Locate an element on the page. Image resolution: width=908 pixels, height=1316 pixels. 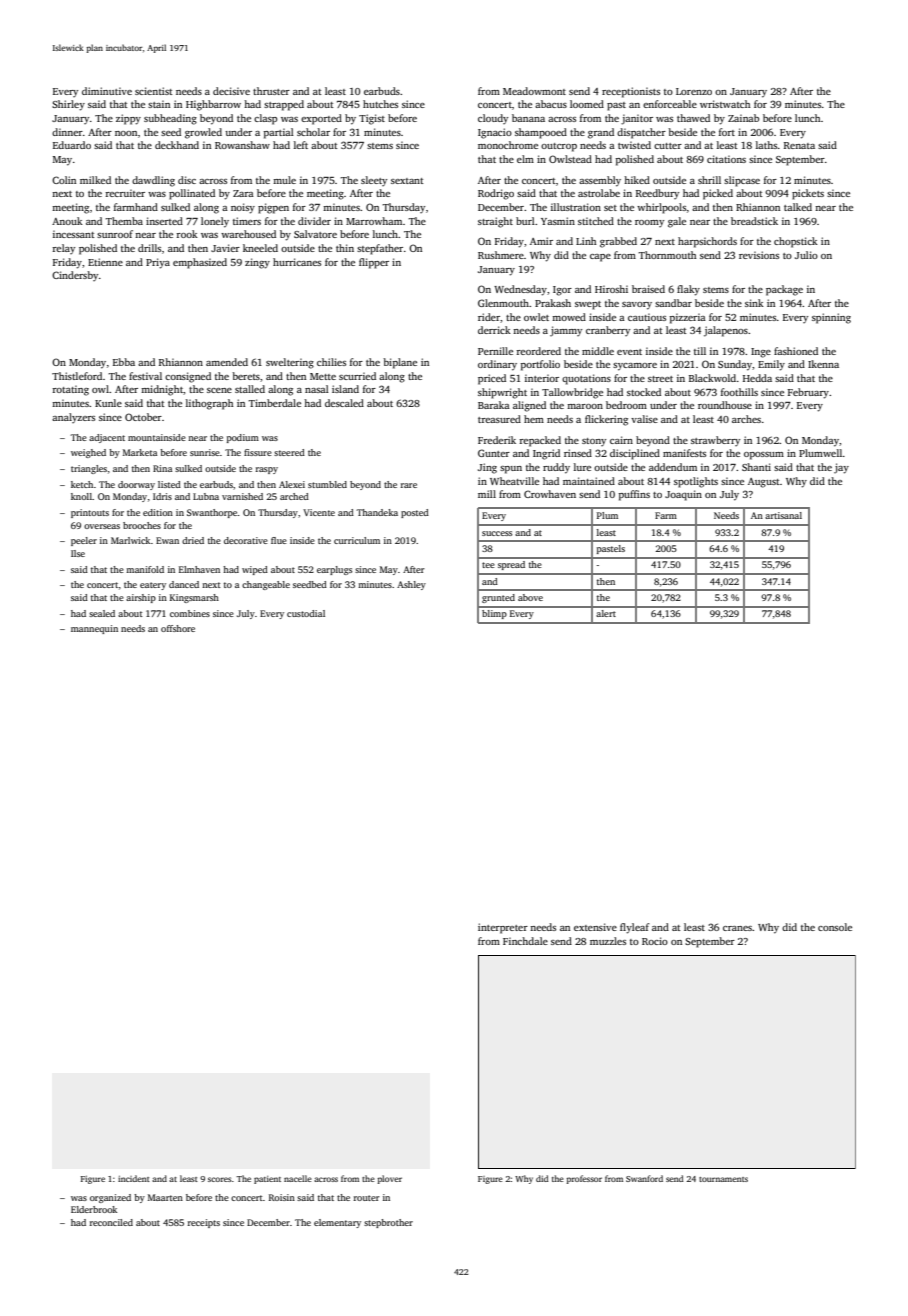
inserted is located at coordinates (164, 221).
